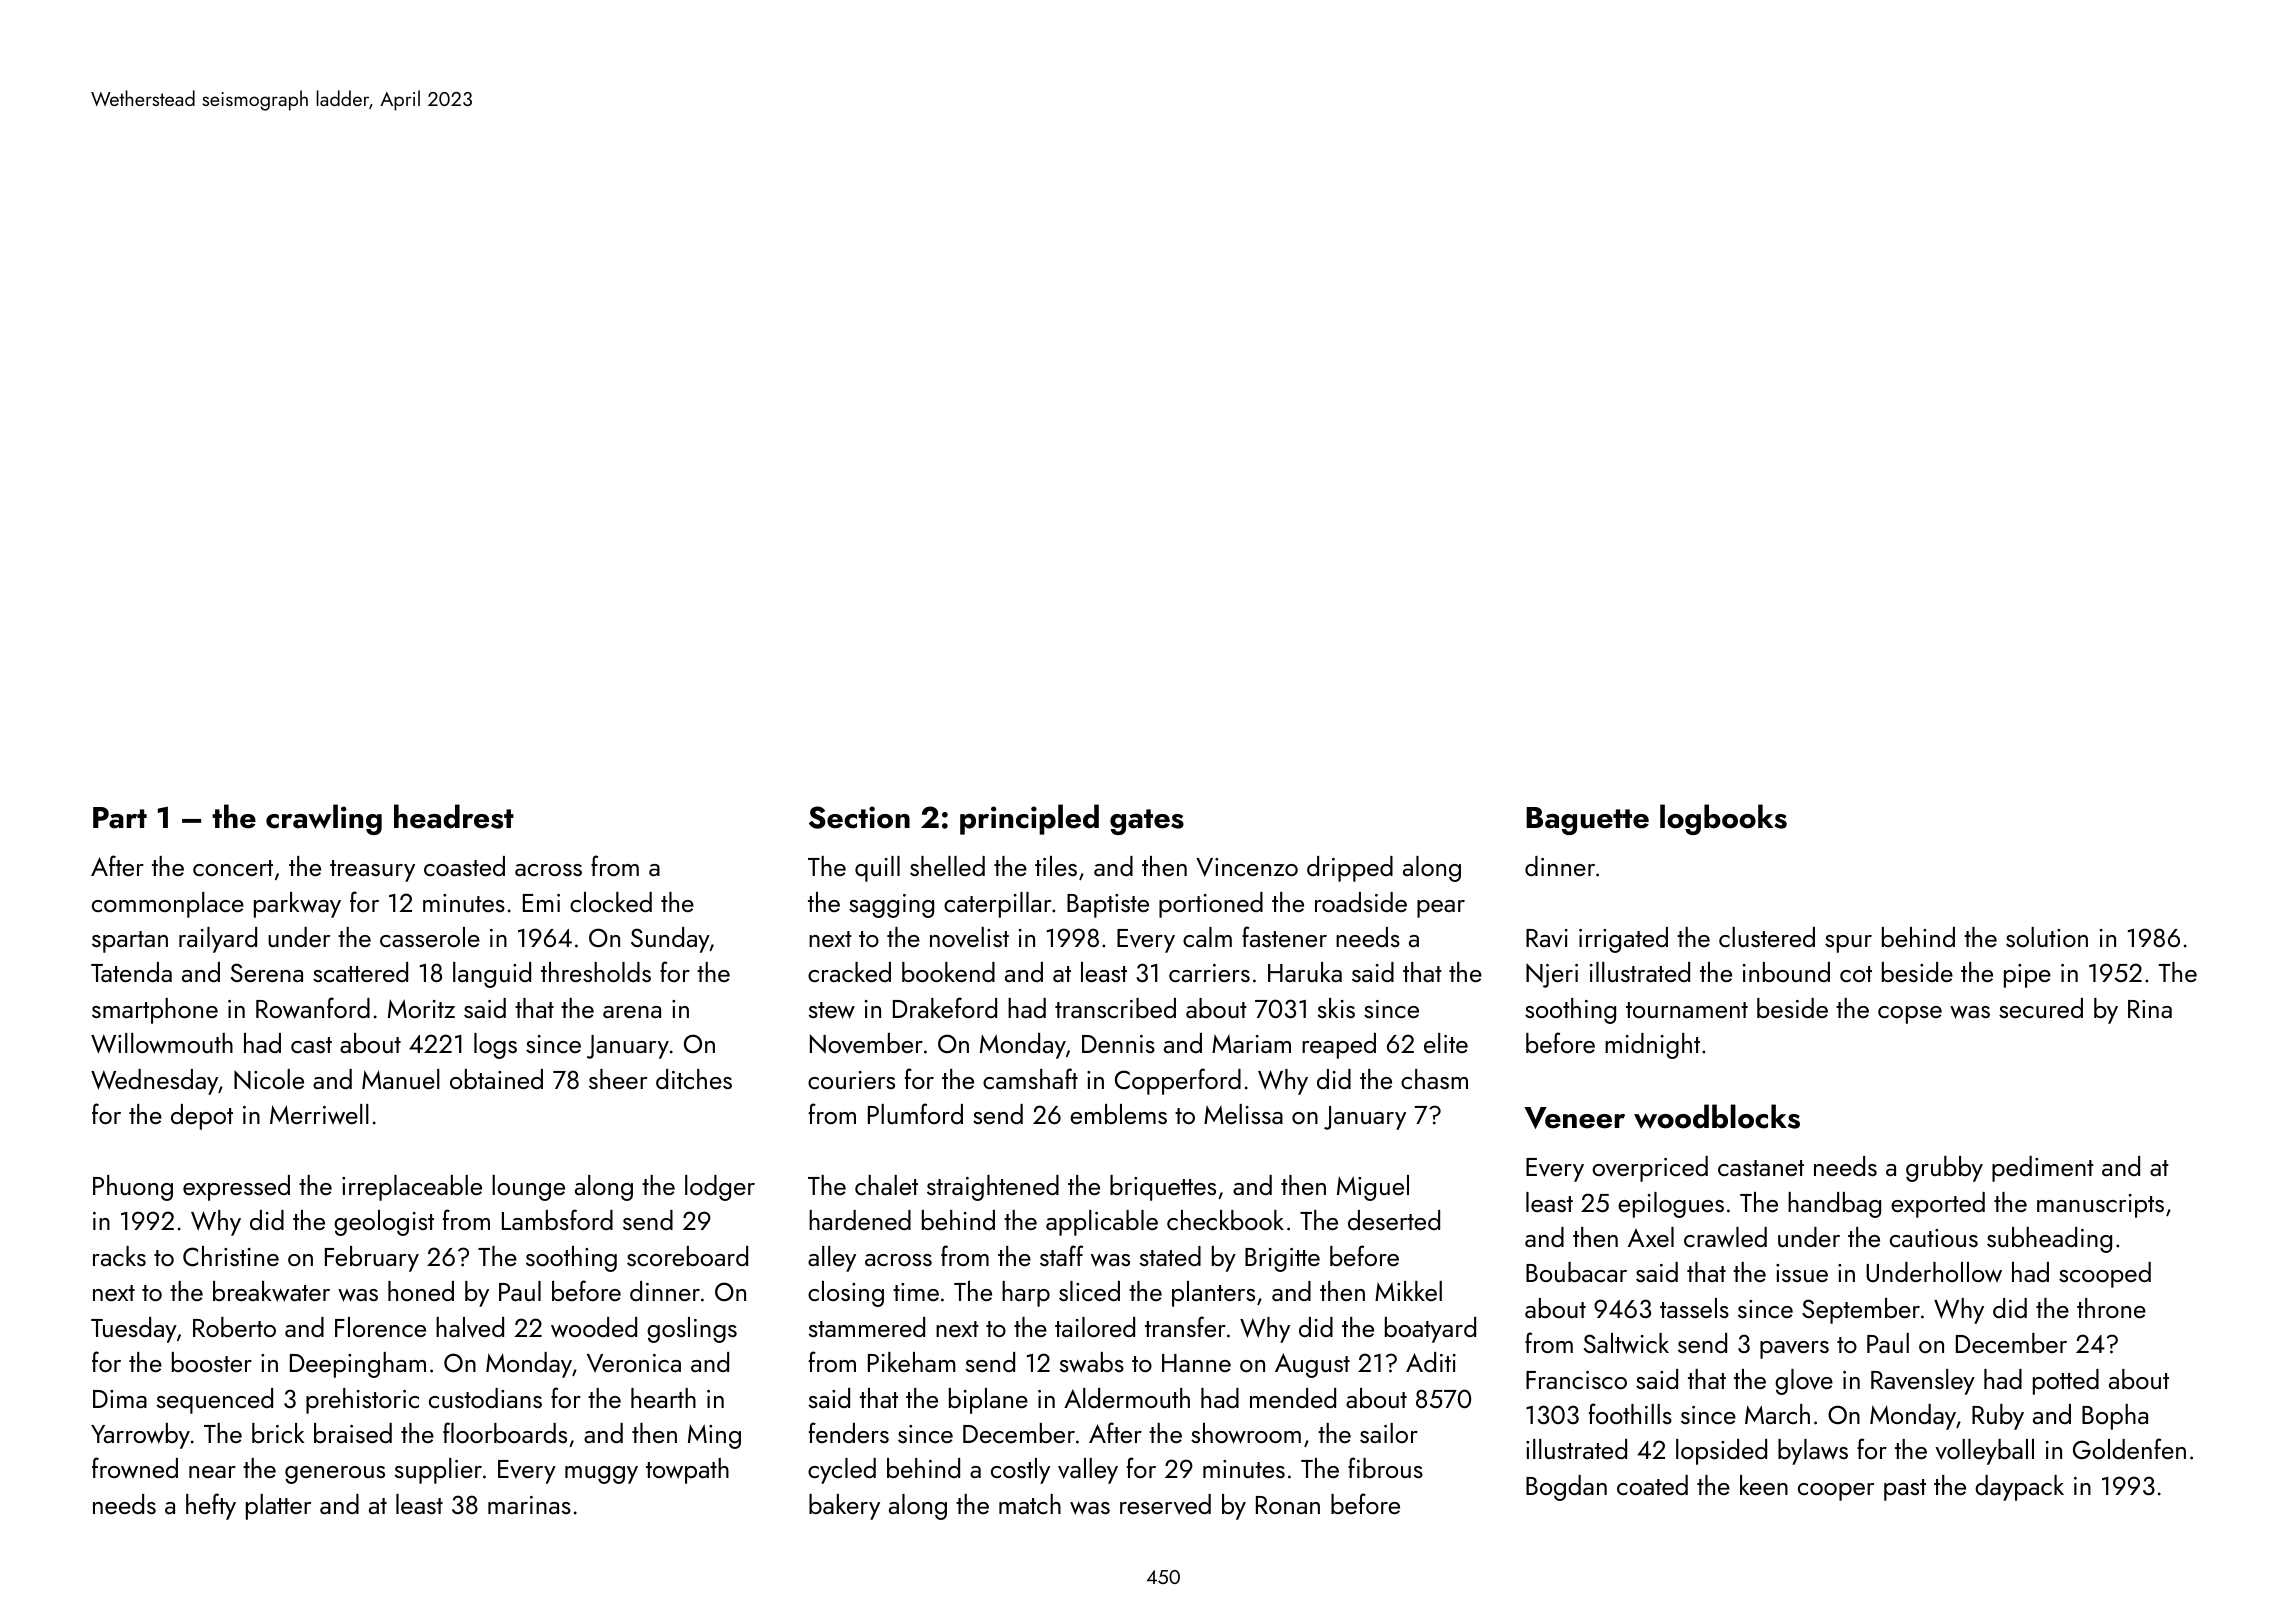 The width and height of the document is (2292, 1620). Describe the element at coordinates (2043, 1169) in the document. I see `pediment` at that location.
